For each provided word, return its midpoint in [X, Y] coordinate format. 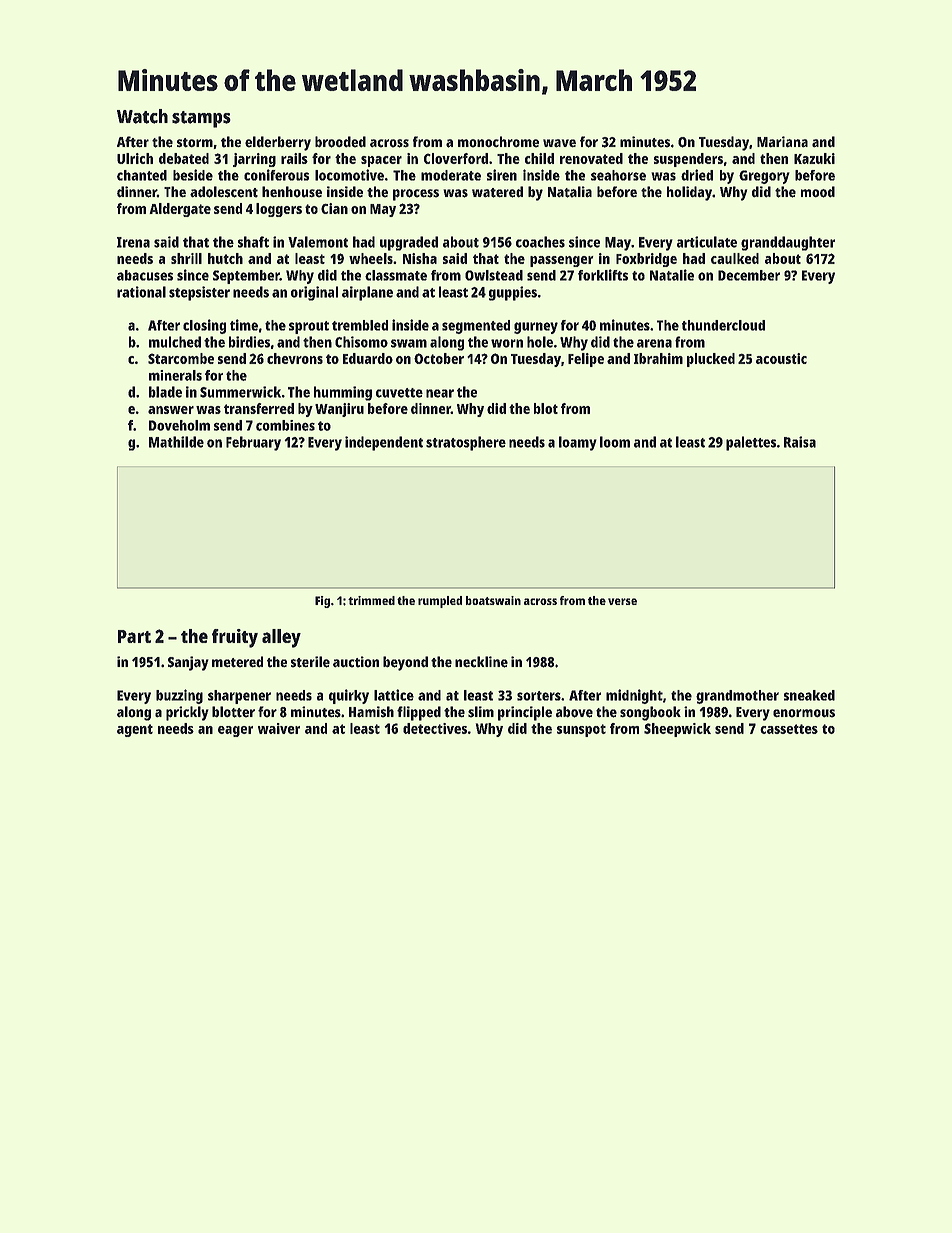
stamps [201, 119]
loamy [578, 443]
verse [622, 601]
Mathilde [176, 442]
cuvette [399, 393]
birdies [249, 342]
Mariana [782, 142]
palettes [751, 443]
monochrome [498, 142]
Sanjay [188, 663]
